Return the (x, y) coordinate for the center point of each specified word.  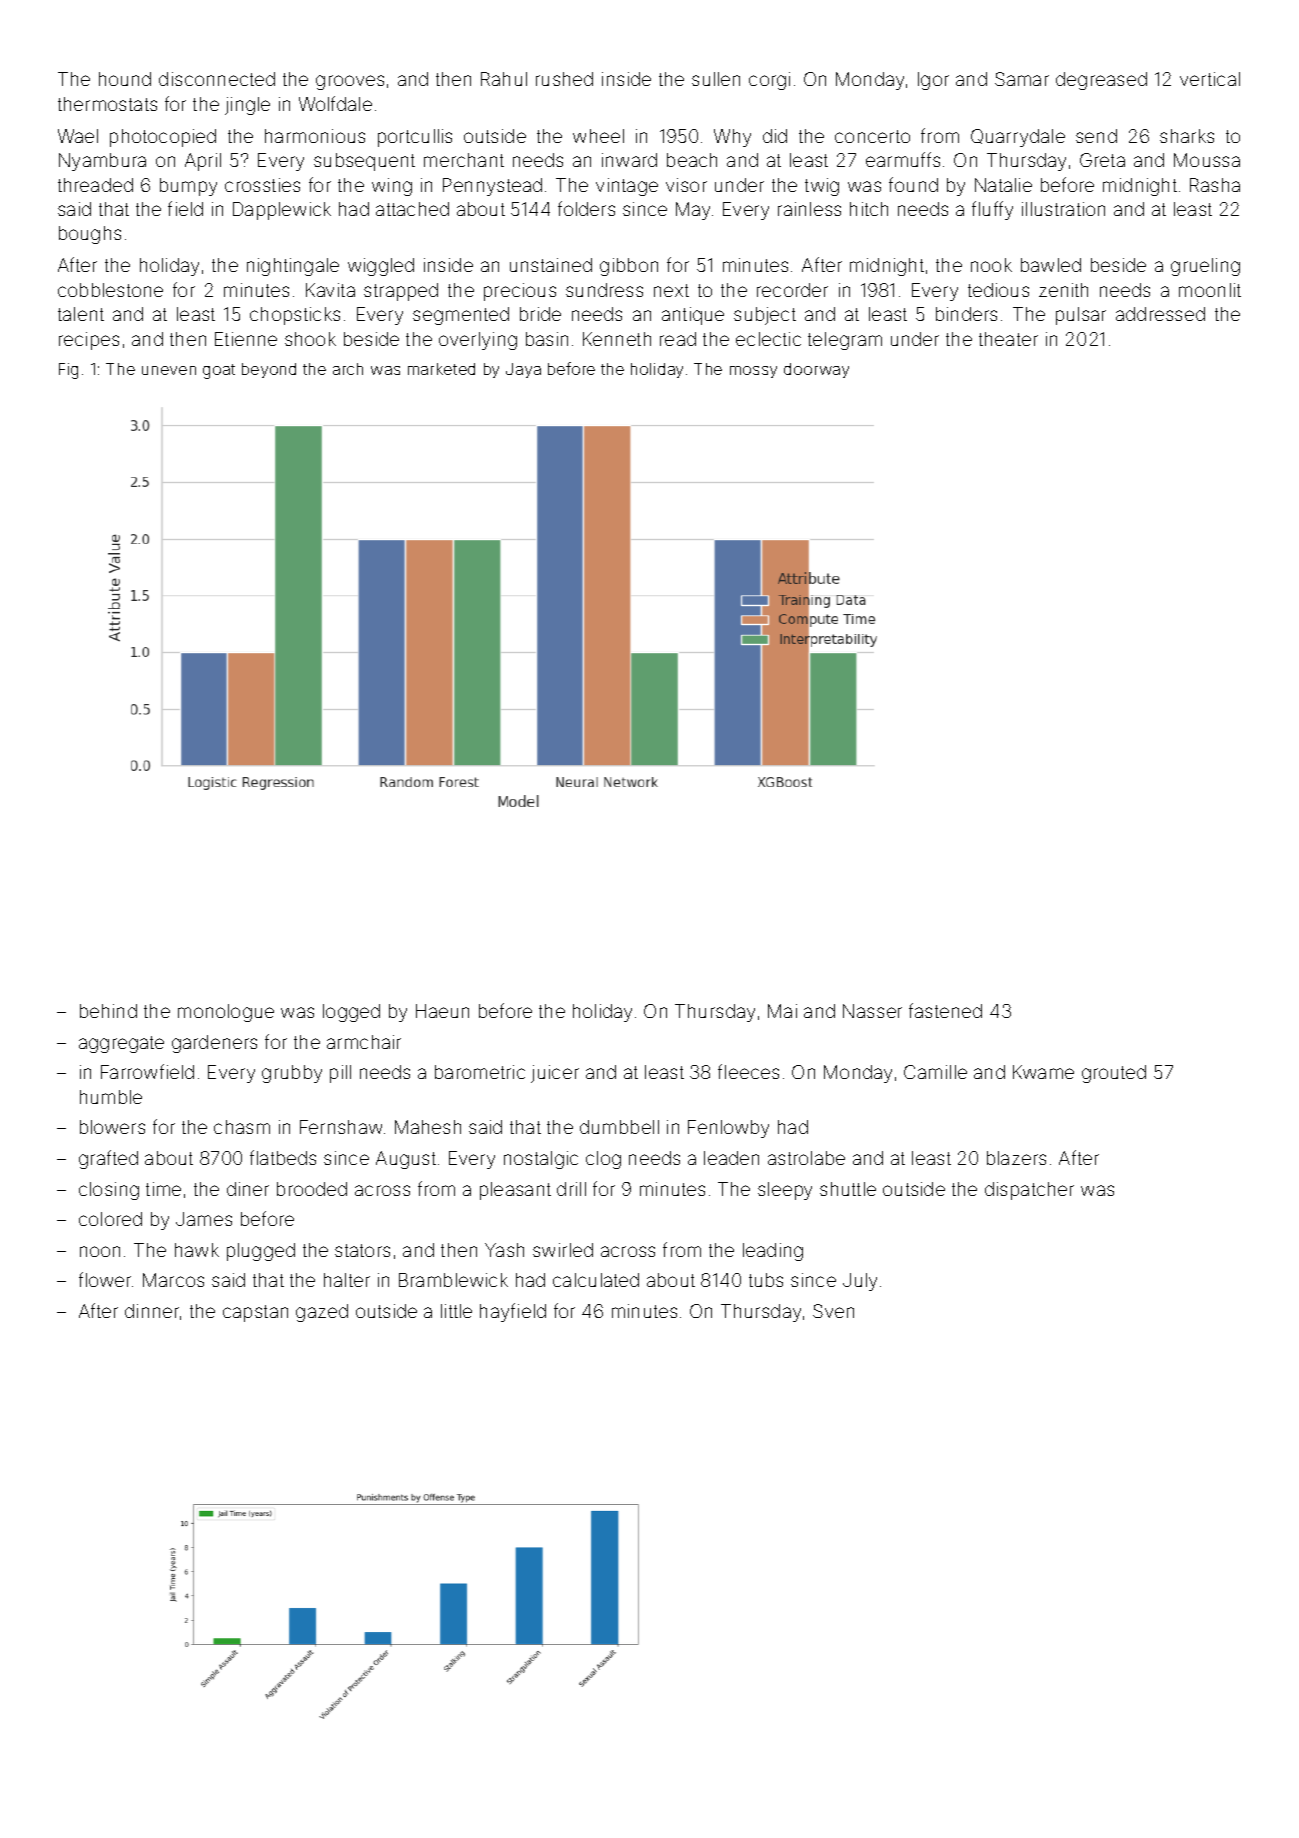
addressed (1160, 314)
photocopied (163, 138)
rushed (564, 79)
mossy (753, 372)
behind (108, 1011)
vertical (1210, 79)
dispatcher (1029, 1191)
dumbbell (619, 1127)
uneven (169, 370)
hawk (197, 1250)
